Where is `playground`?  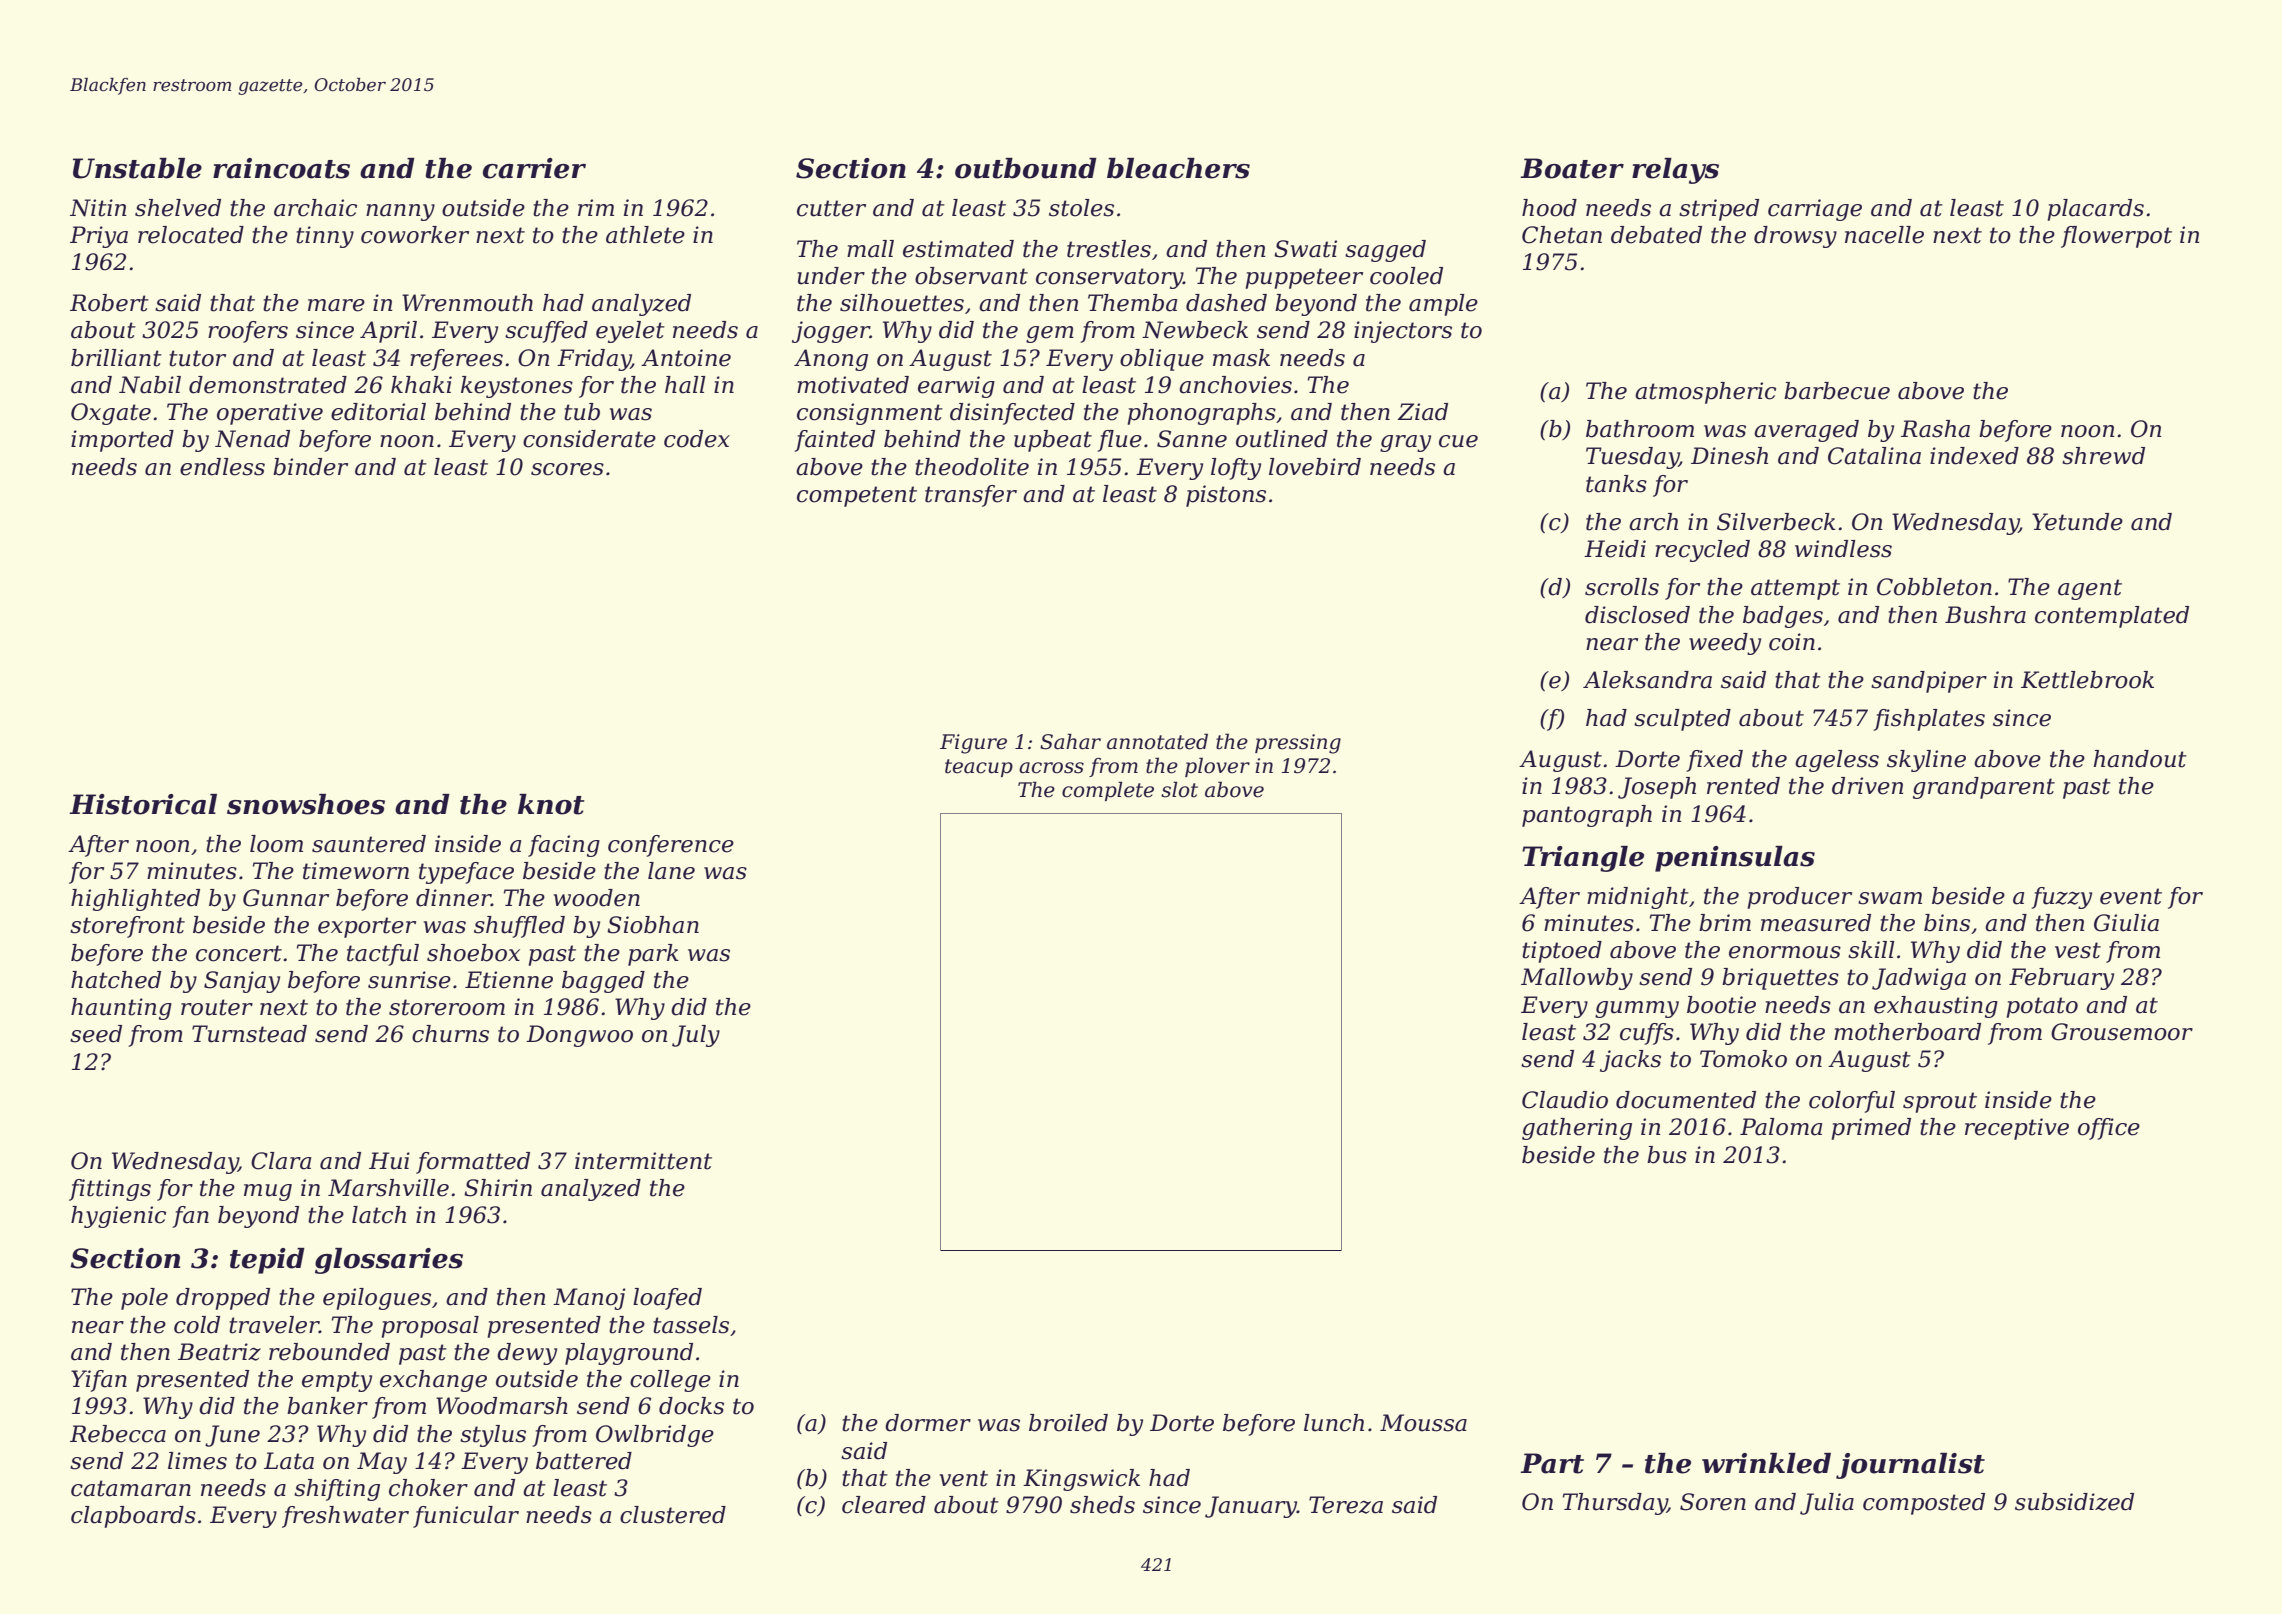 playground is located at coordinates (629, 1354).
